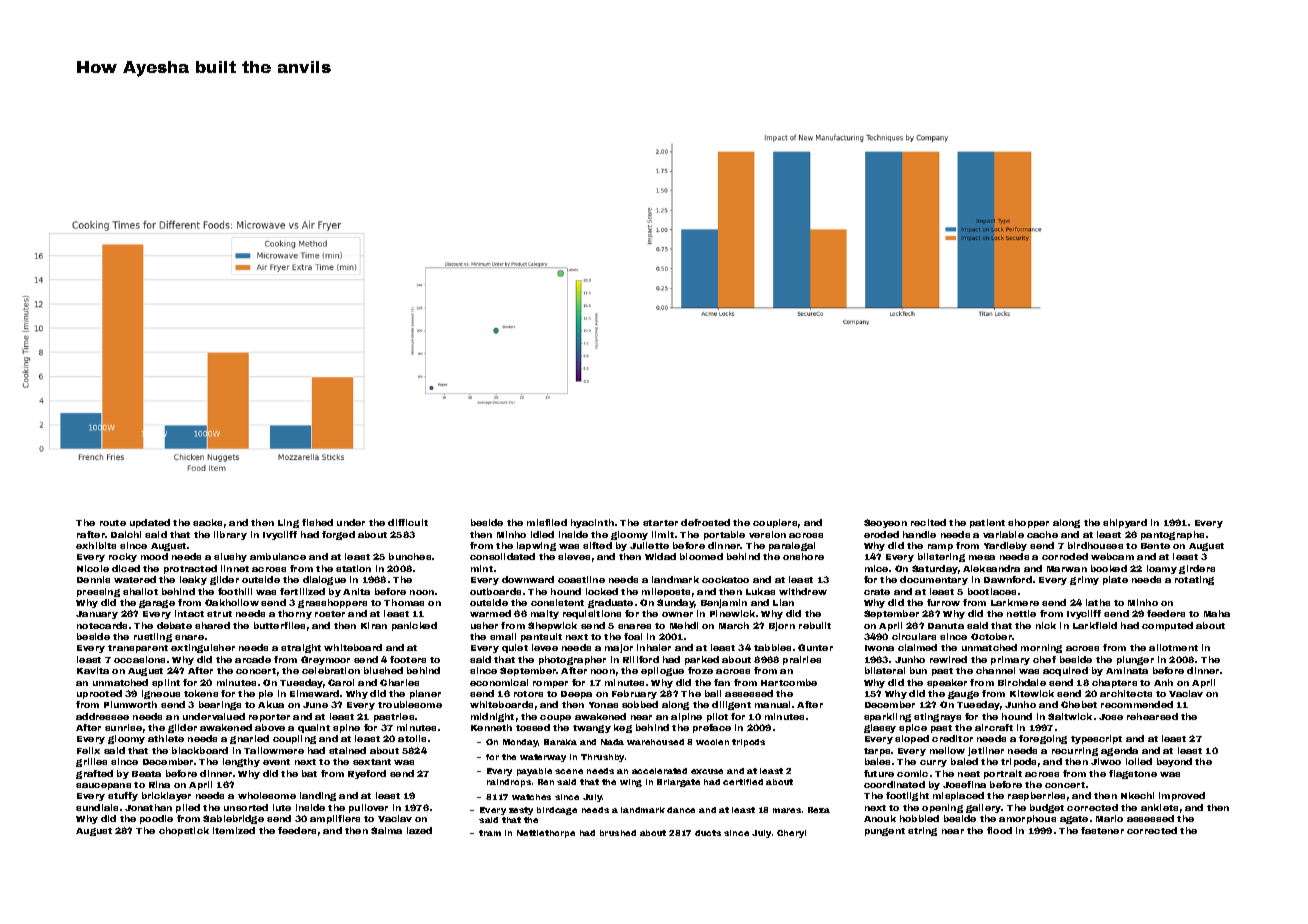 The width and height of the page is (1308, 924). Describe the element at coordinates (123, 796) in the page. I see `stuffy` at that location.
